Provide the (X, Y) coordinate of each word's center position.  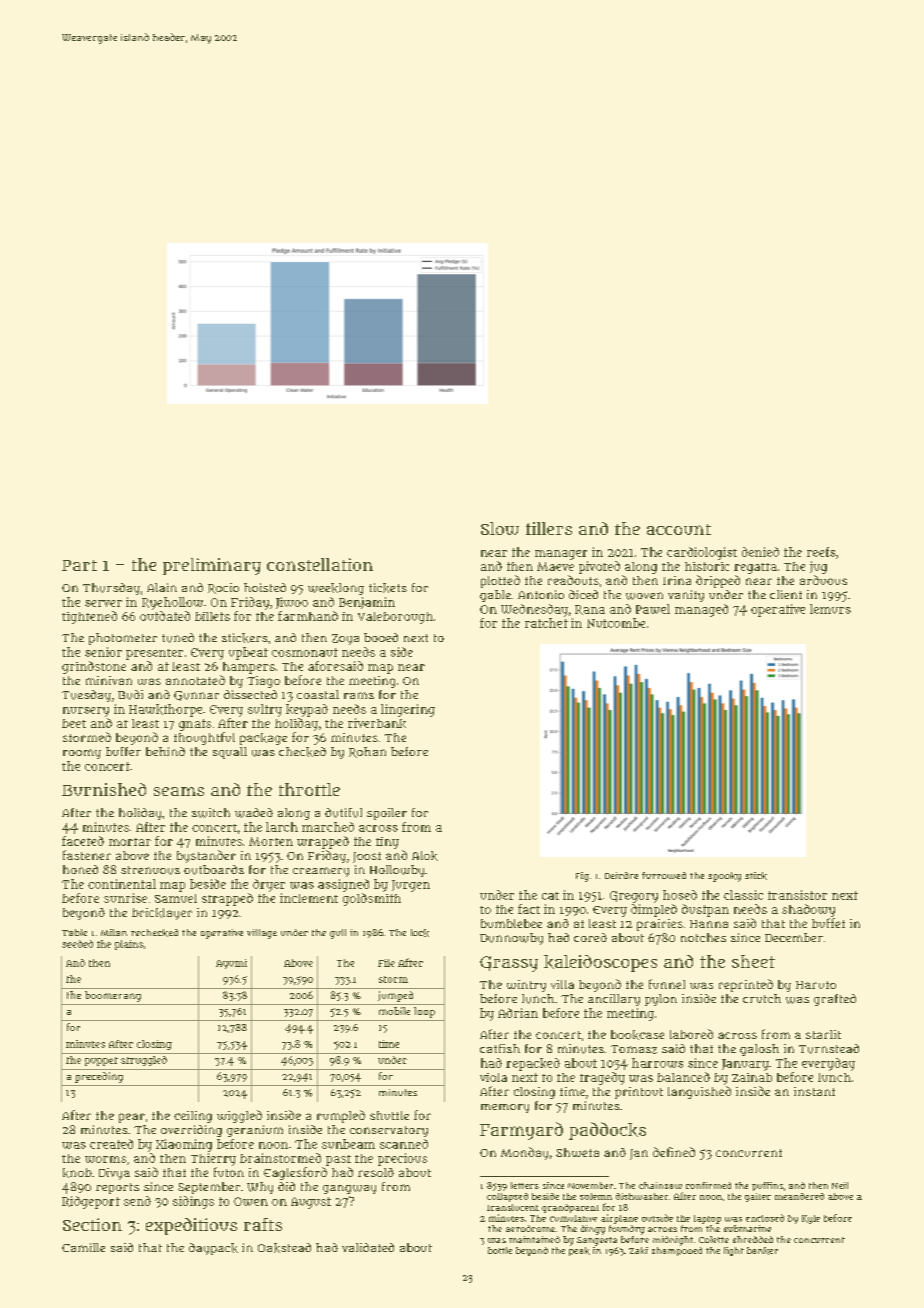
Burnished (104, 789)
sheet (753, 961)
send (137, 1201)
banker (762, 1251)
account (679, 529)
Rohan (367, 752)
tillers (549, 528)
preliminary (212, 566)
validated (368, 1247)
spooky (724, 877)
